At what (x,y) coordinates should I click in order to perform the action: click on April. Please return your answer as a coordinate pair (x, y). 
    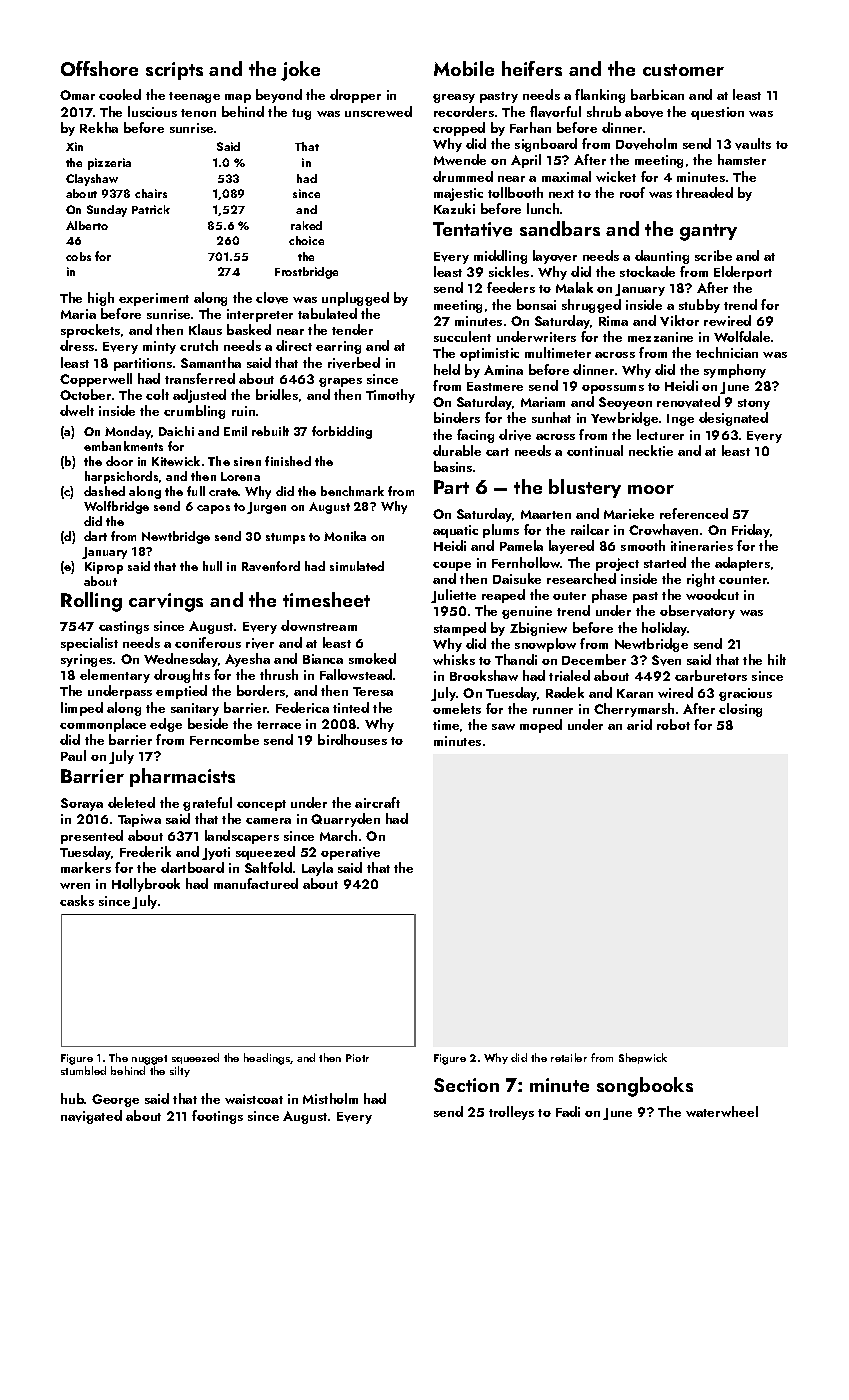
    Looking at the image, I should click on (526, 161).
